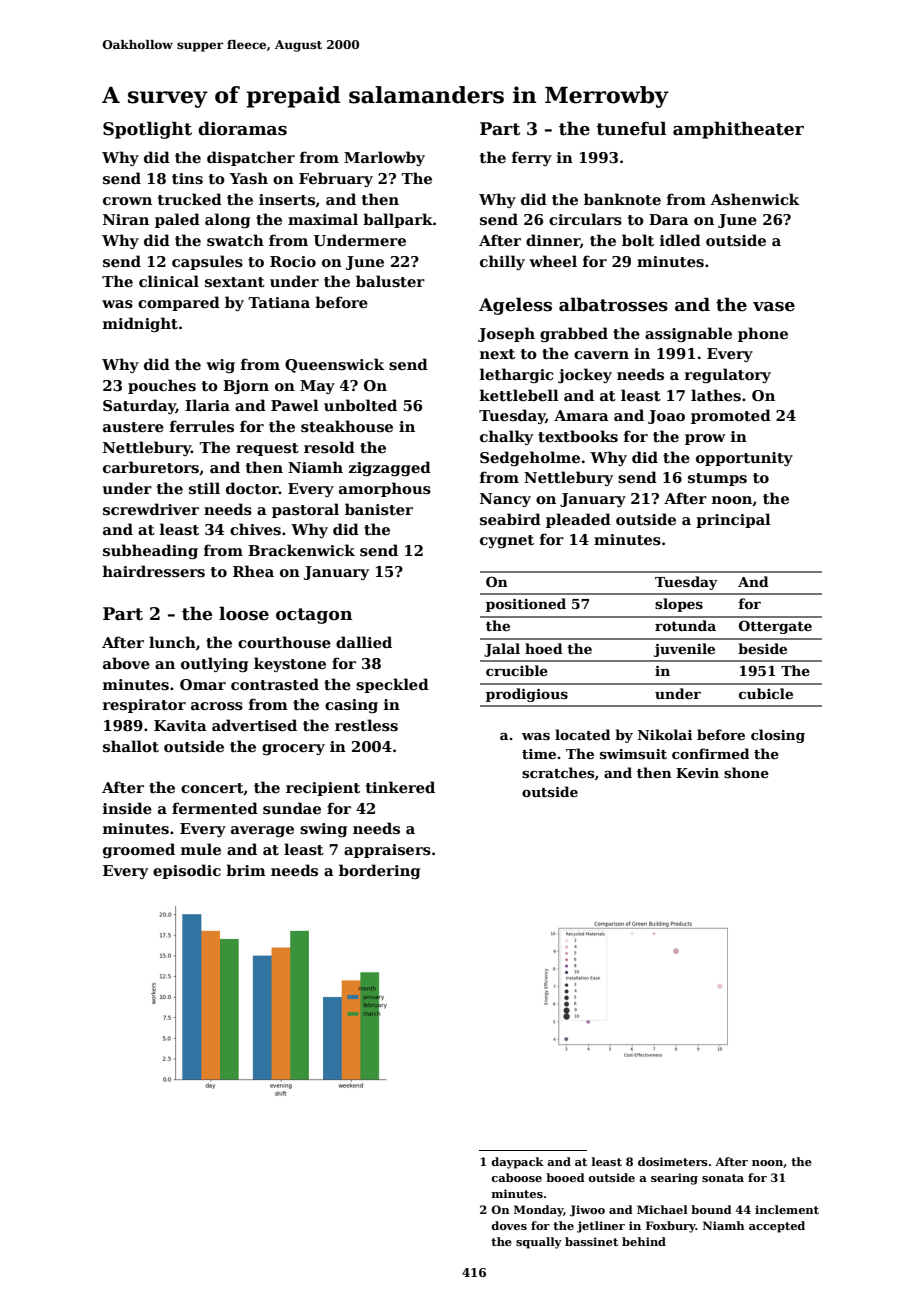 The image size is (924, 1308). I want to click on recipient, so click(323, 789).
